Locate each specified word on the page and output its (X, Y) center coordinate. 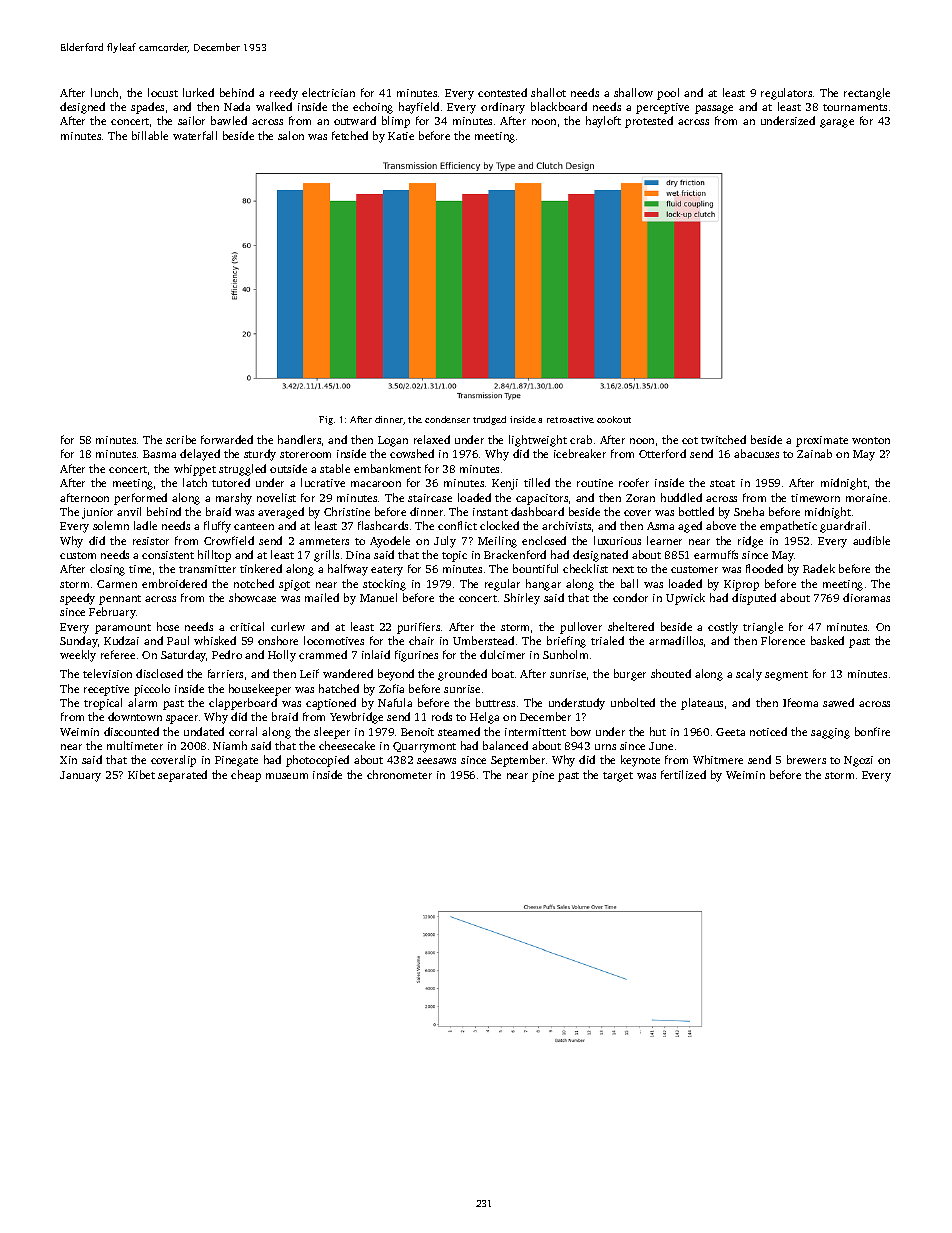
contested (502, 92)
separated (182, 776)
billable (150, 135)
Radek (819, 568)
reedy (284, 94)
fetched (350, 135)
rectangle (867, 94)
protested (649, 122)
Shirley (522, 599)
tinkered (261, 568)
